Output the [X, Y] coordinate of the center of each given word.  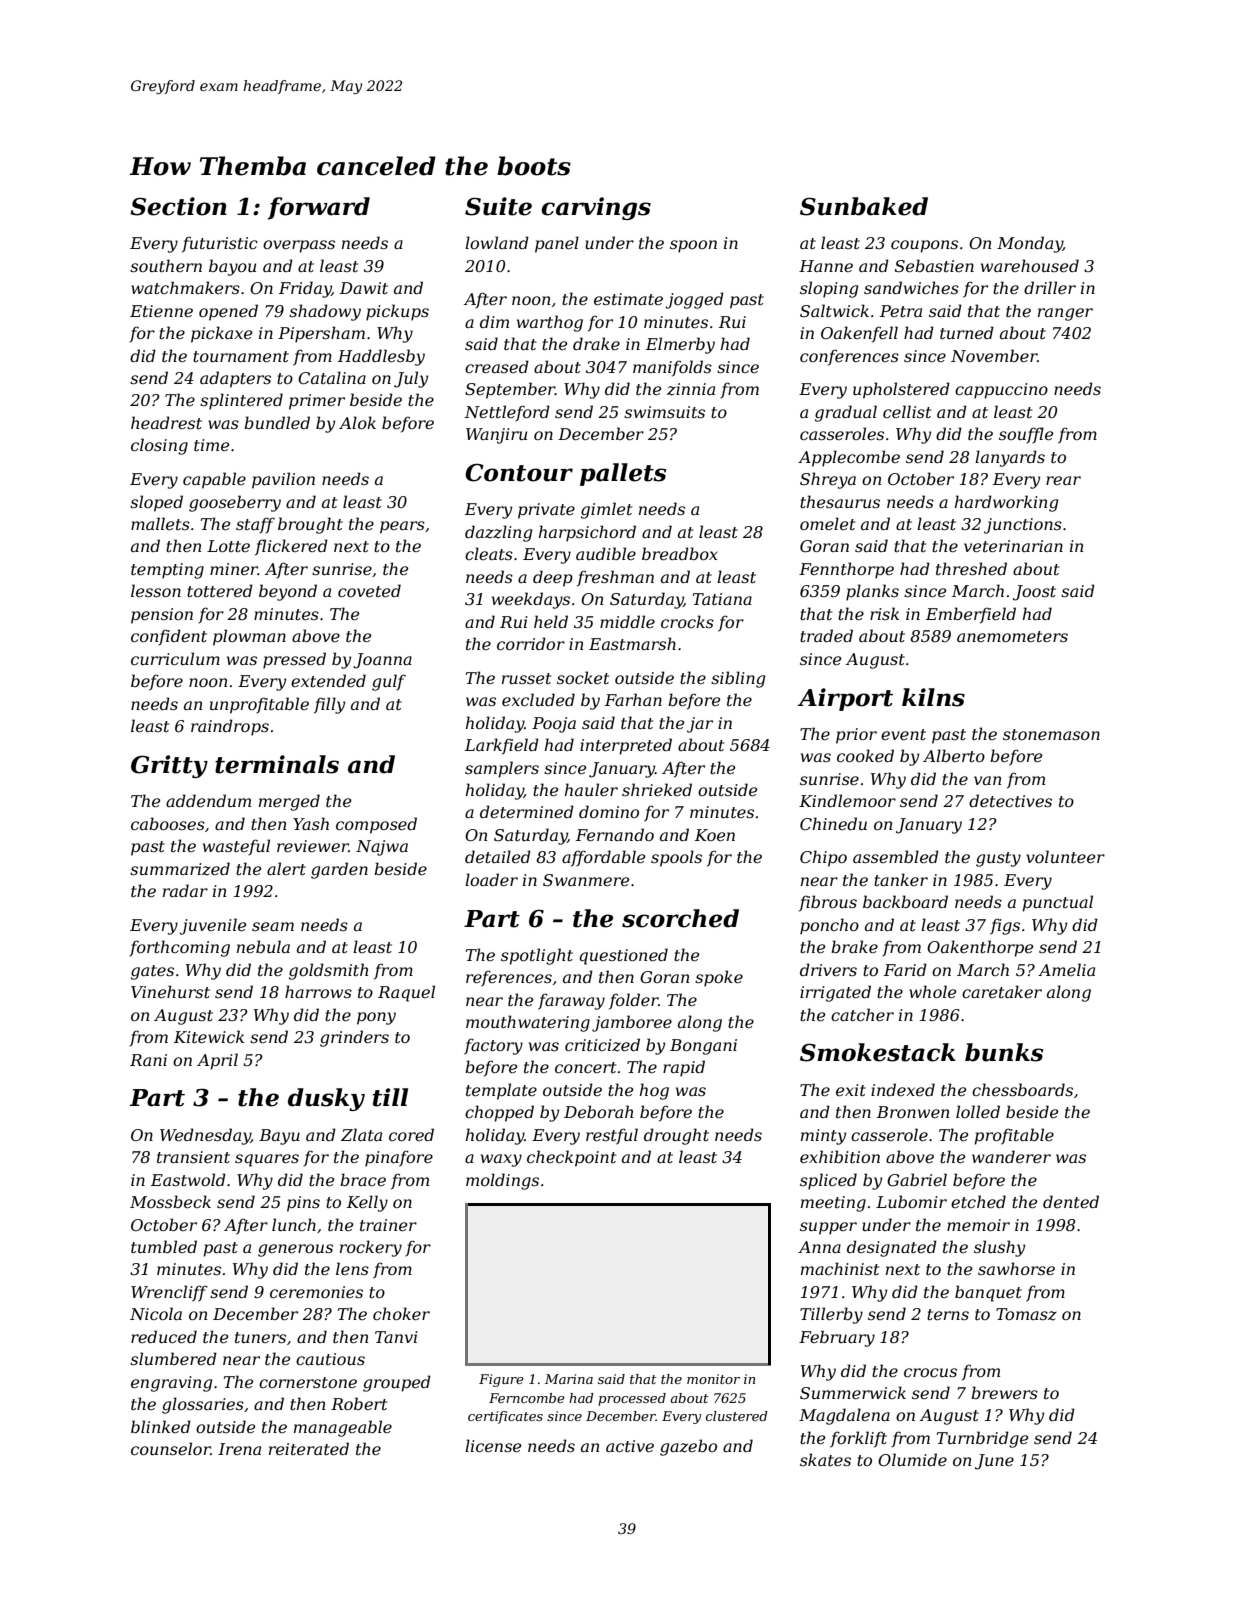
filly [329, 705]
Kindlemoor [847, 800]
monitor [713, 1379]
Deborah [598, 1111]
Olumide [912, 1459]
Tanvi [396, 1337]
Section [178, 206]
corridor [531, 643]
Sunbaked [864, 206]
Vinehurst [170, 991]
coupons [924, 246]
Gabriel [917, 1179]
